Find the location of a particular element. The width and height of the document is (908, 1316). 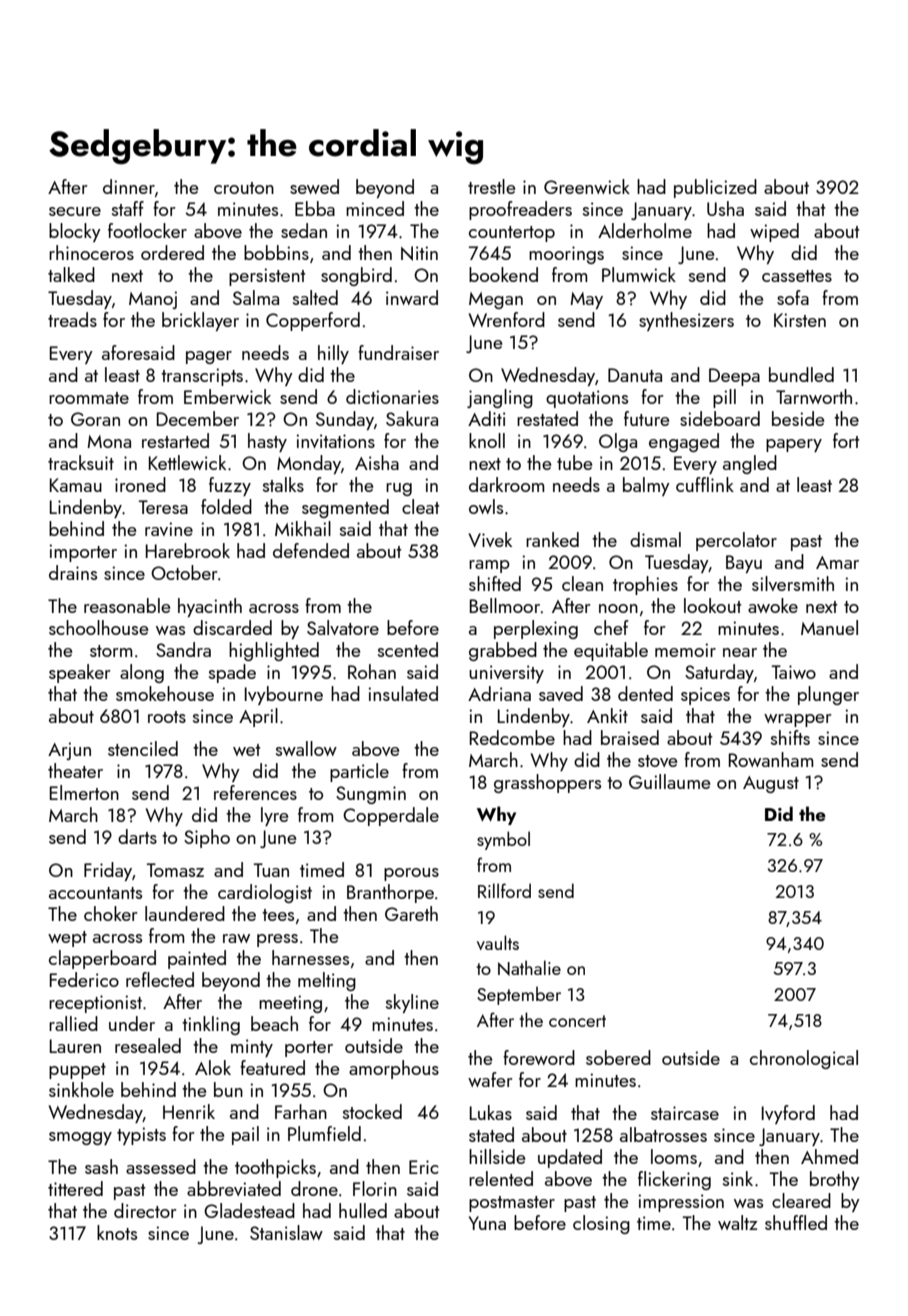

typists is located at coordinates (141, 1136).
